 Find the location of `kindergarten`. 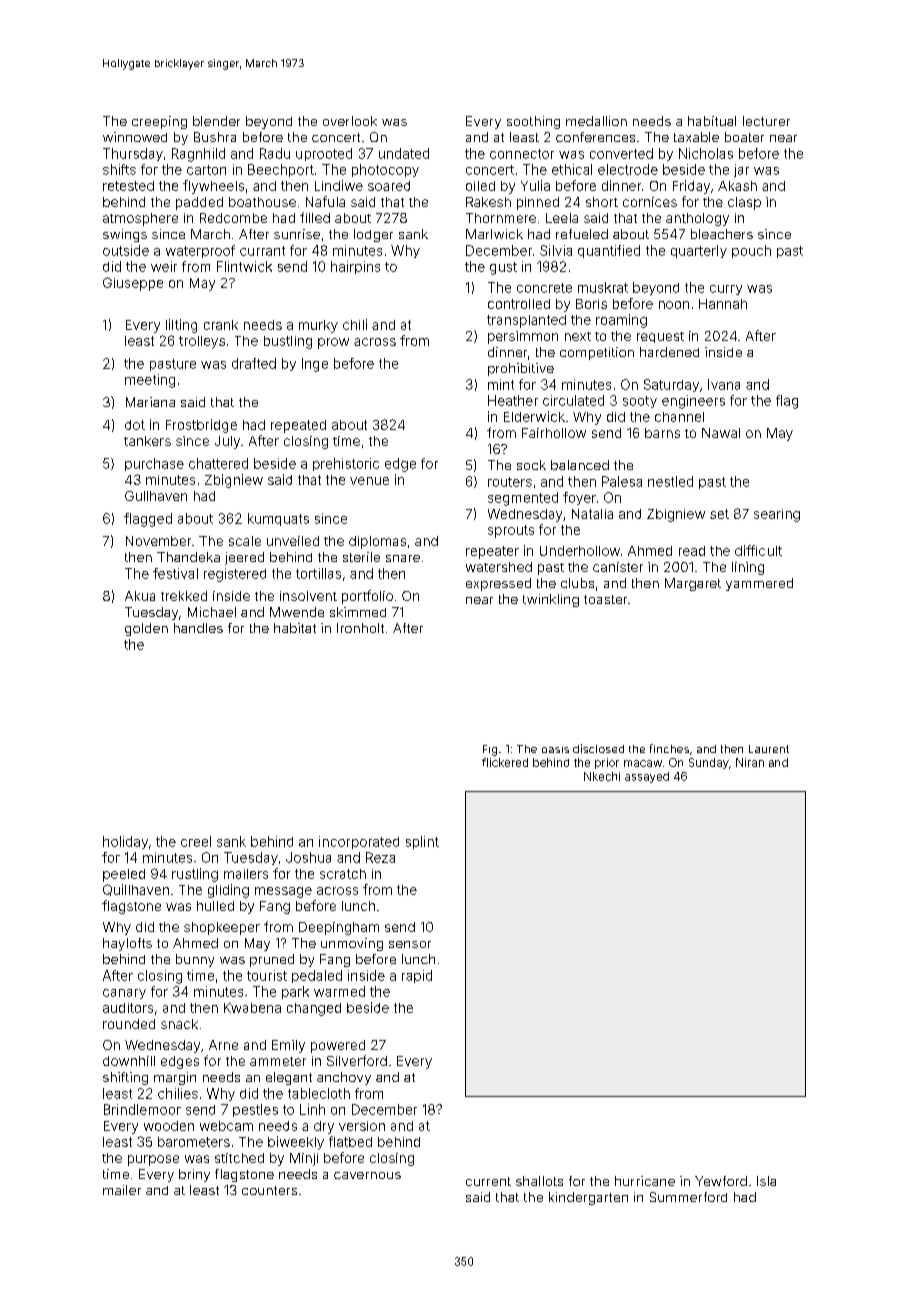

kindergarten is located at coordinates (588, 1198).
